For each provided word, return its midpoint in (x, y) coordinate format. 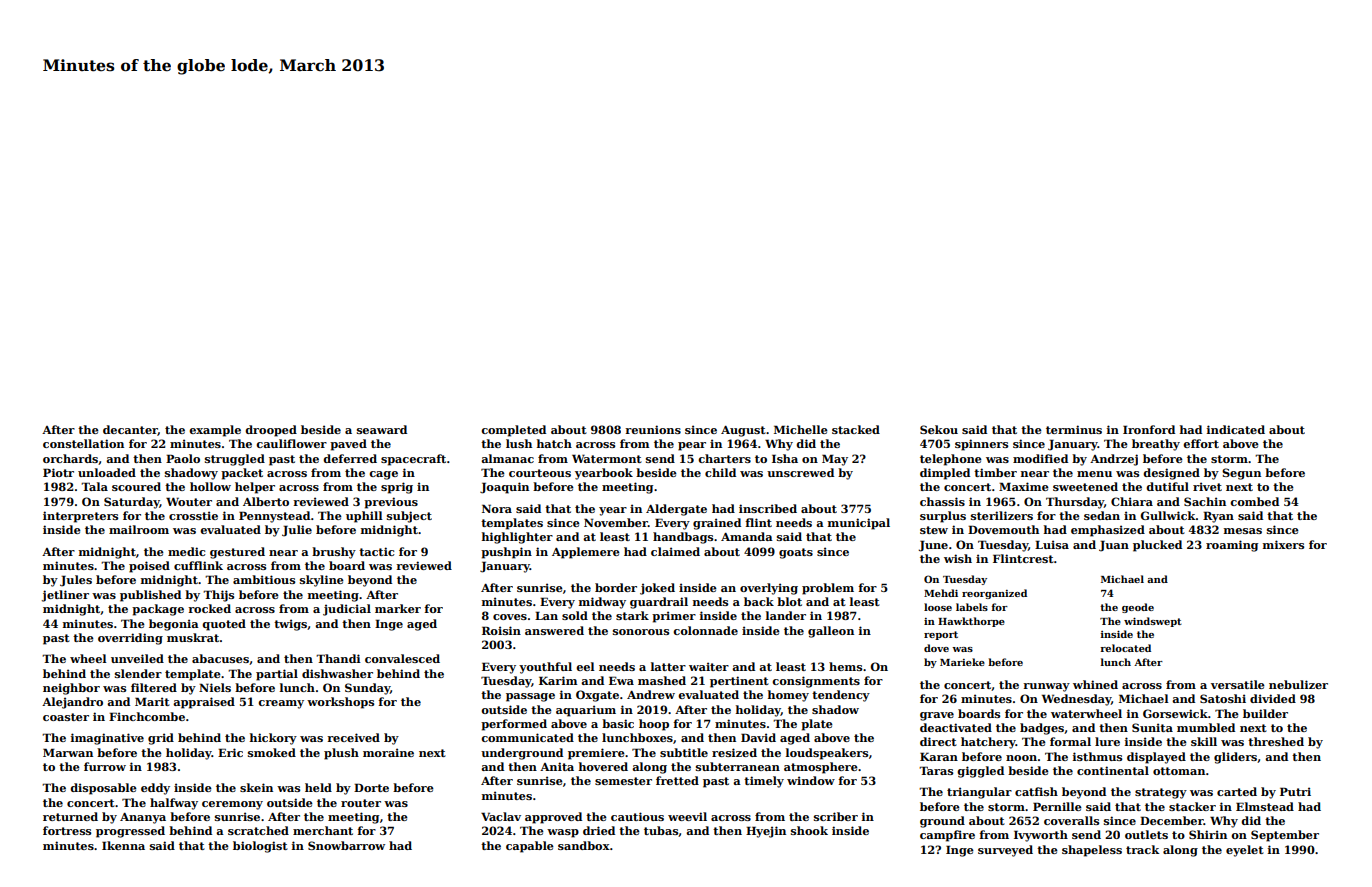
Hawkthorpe (971, 622)
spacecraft (413, 460)
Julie (297, 531)
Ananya (143, 818)
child (720, 472)
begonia (174, 625)
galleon (831, 632)
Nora (497, 508)
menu (1094, 474)
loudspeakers (827, 754)
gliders (1235, 758)
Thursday (1075, 503)
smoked (272, 752)
